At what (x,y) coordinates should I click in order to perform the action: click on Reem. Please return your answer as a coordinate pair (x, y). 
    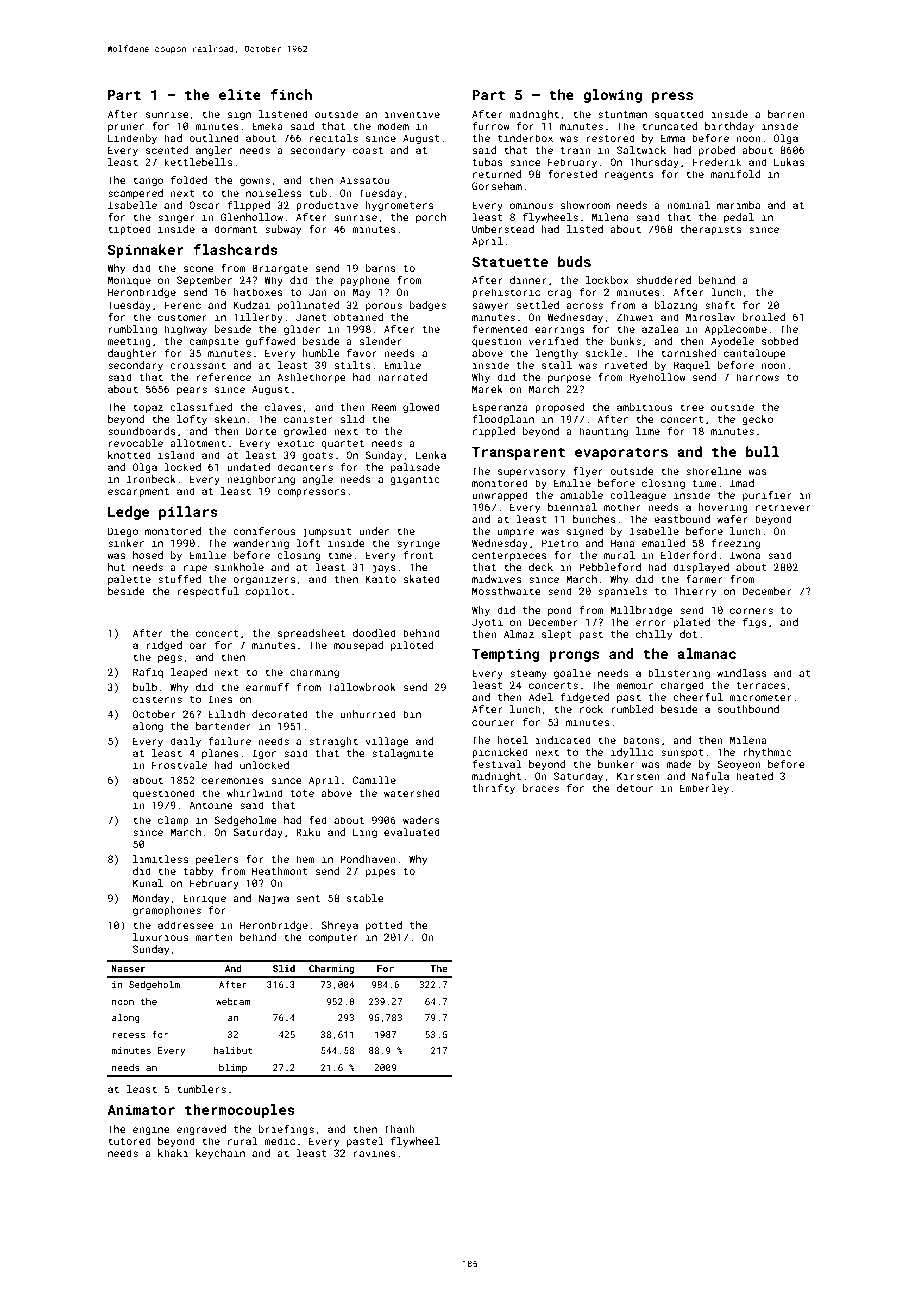
    Looking at the image, I should click on (384, 407).
